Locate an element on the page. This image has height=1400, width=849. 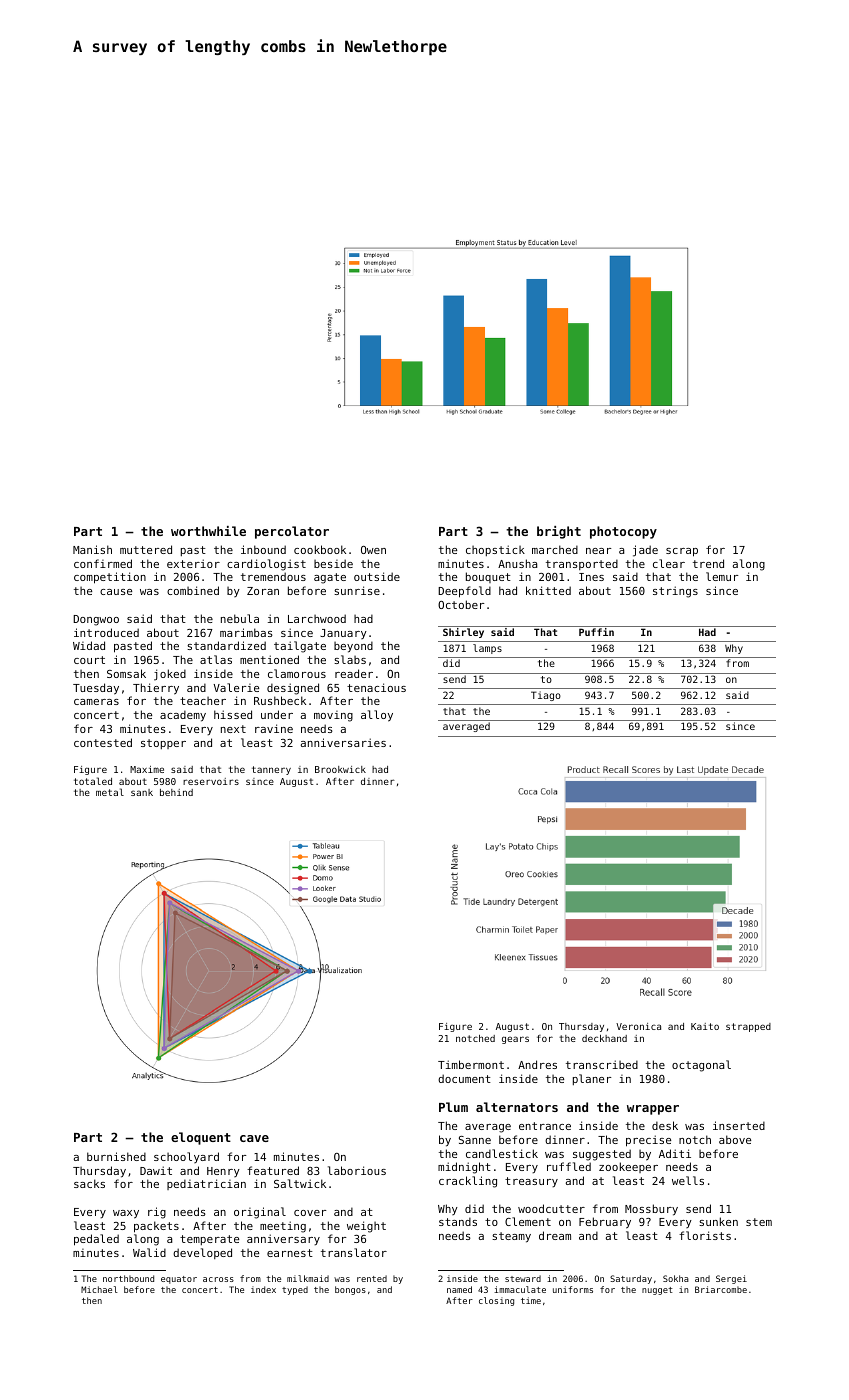
alternators is located at coordinates (517, 1107).
